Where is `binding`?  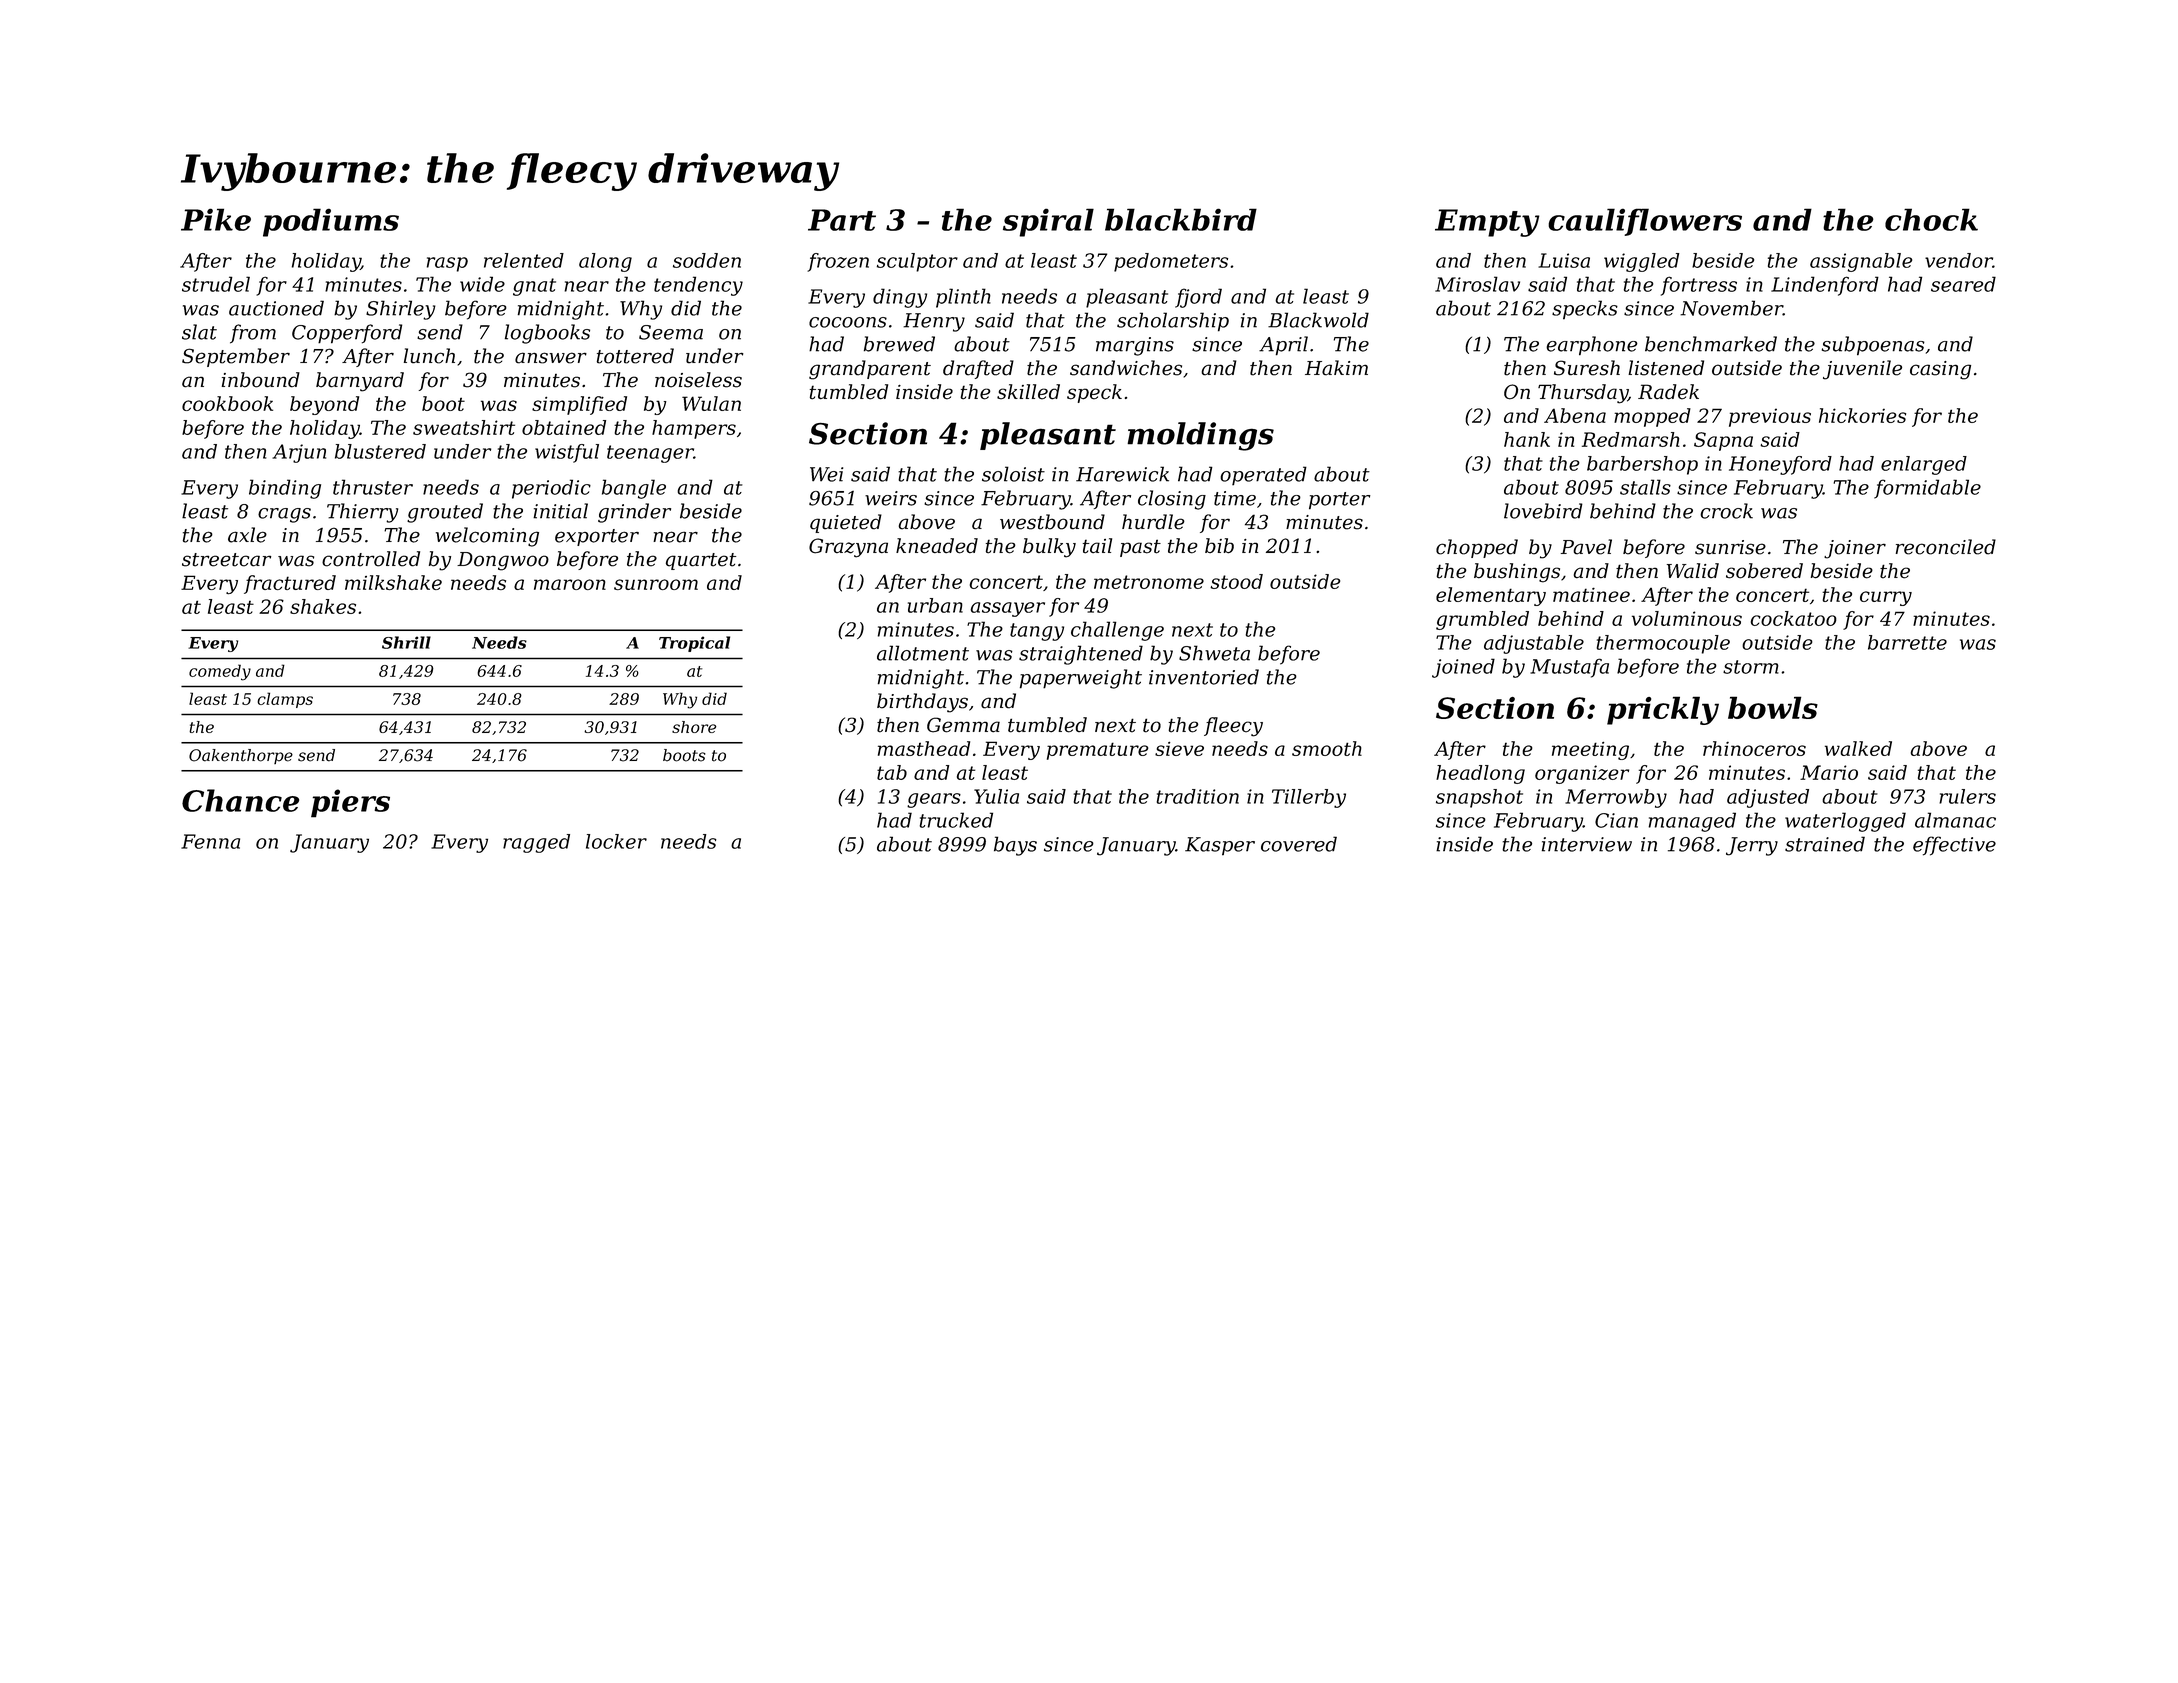
binding is located at coordinates (285, 489).
